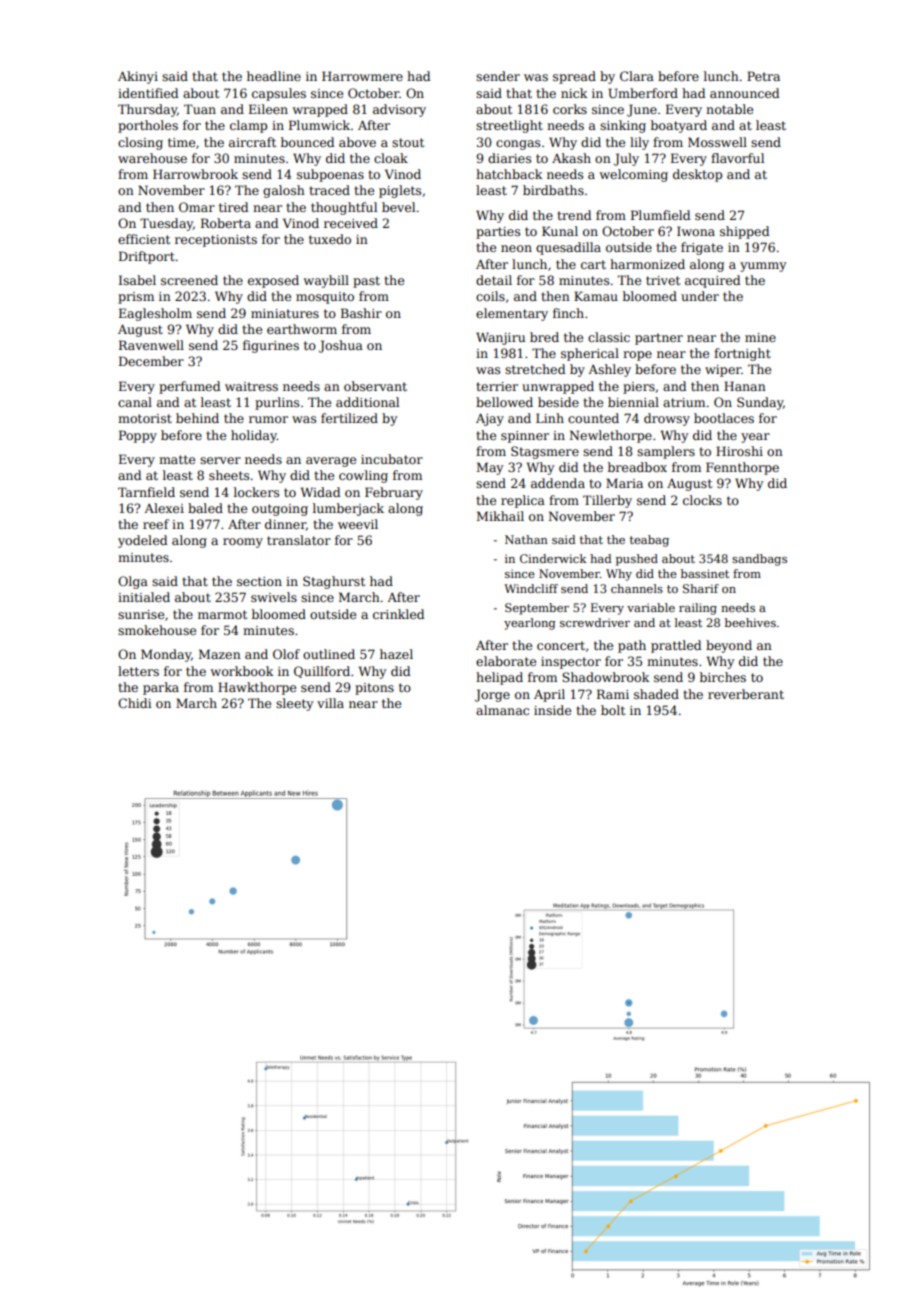 Image resolution: width=908 pixels, height=1316 pixels. What do you see at coordinates (746, 694) in the screenshot?
I see `reverberant` at bounding box center [746, 694].
